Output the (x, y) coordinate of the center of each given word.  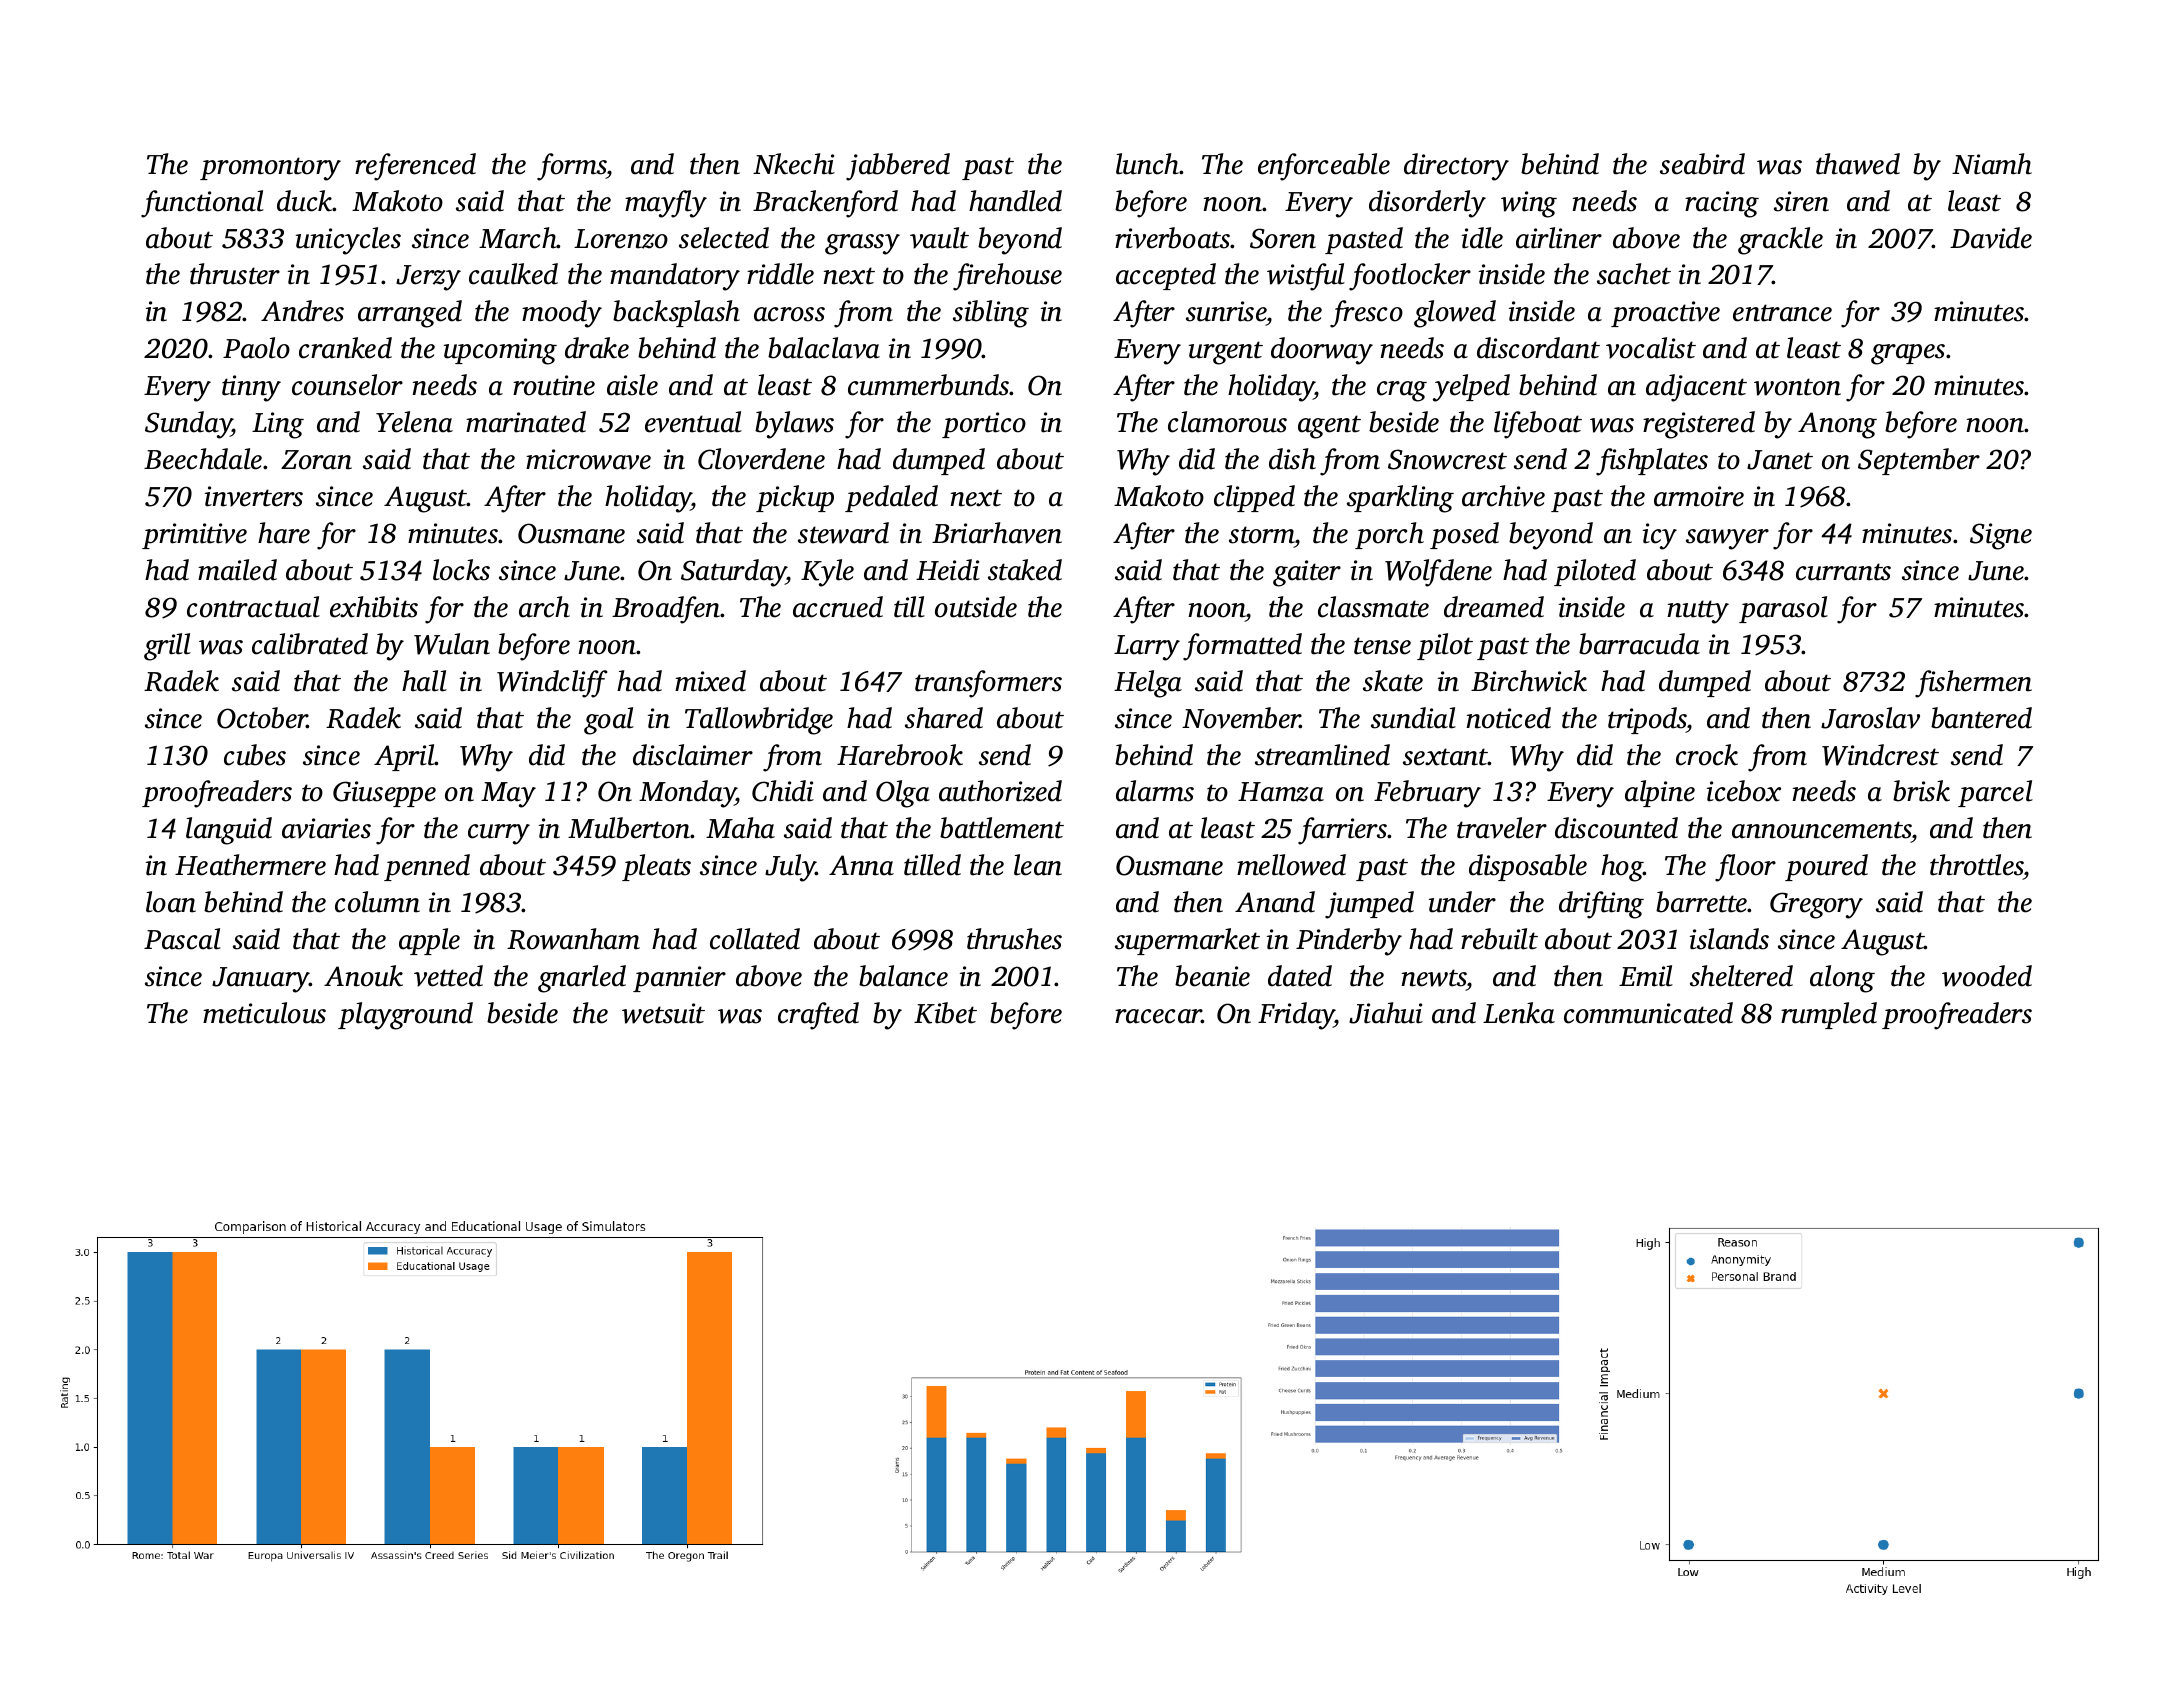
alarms (1155, 791)
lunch (1148, 164)
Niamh (1992, 164)
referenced (415, 167)
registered (1699, 425)
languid (229, 831)
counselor (347, 385)
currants (1843, 572)
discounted (1616, 828)
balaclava (824, 348)
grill (167, 647)
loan (171, 902)
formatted (1242, 647)
